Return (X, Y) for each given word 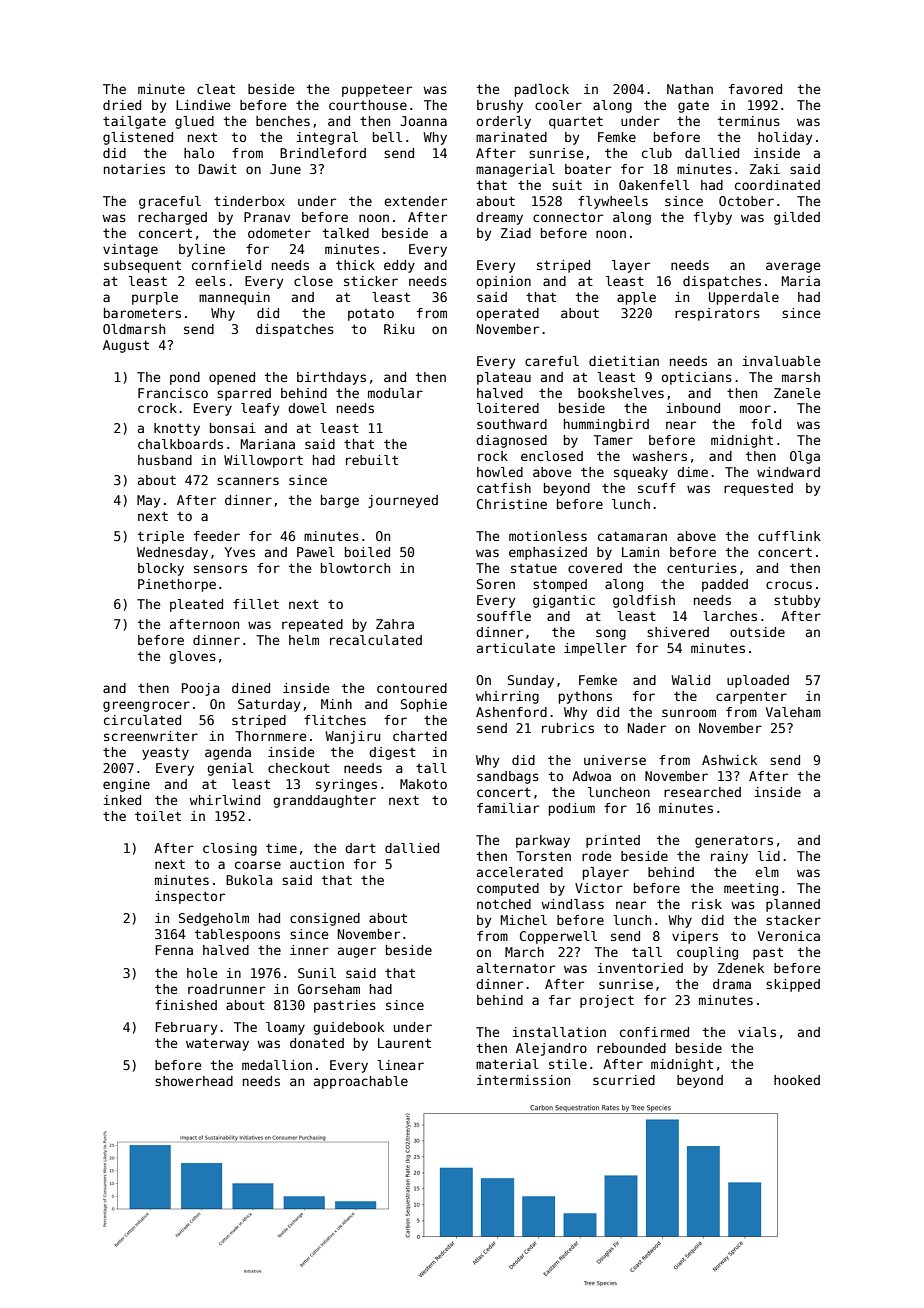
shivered (678, 632)
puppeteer (377, 90)
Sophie (424, 705)
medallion (277, 1065)
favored (755, 89)
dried (122, 105)
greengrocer (146, 706)
